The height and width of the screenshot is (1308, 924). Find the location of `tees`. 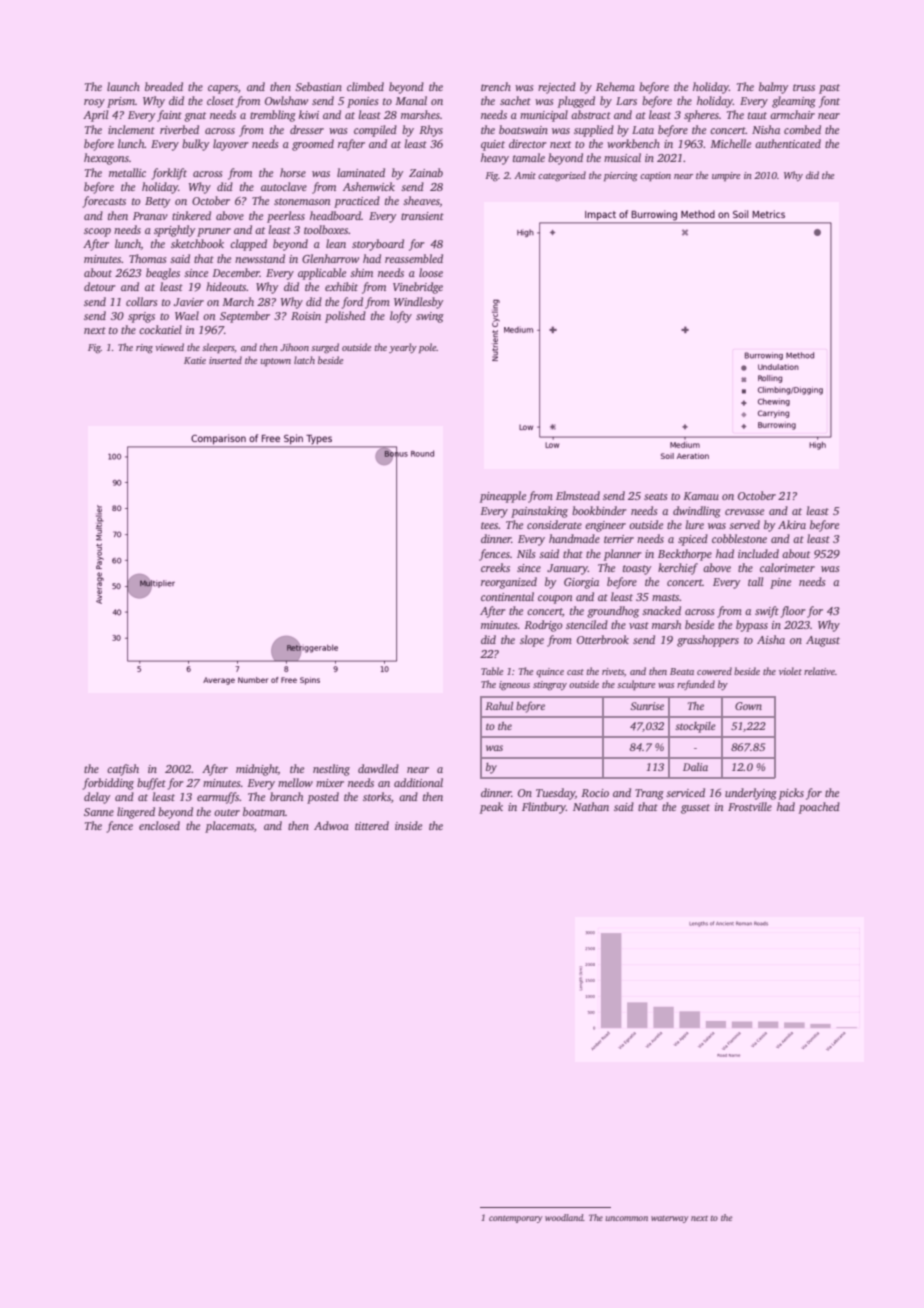

tees is located at coordinates (490, 525).
